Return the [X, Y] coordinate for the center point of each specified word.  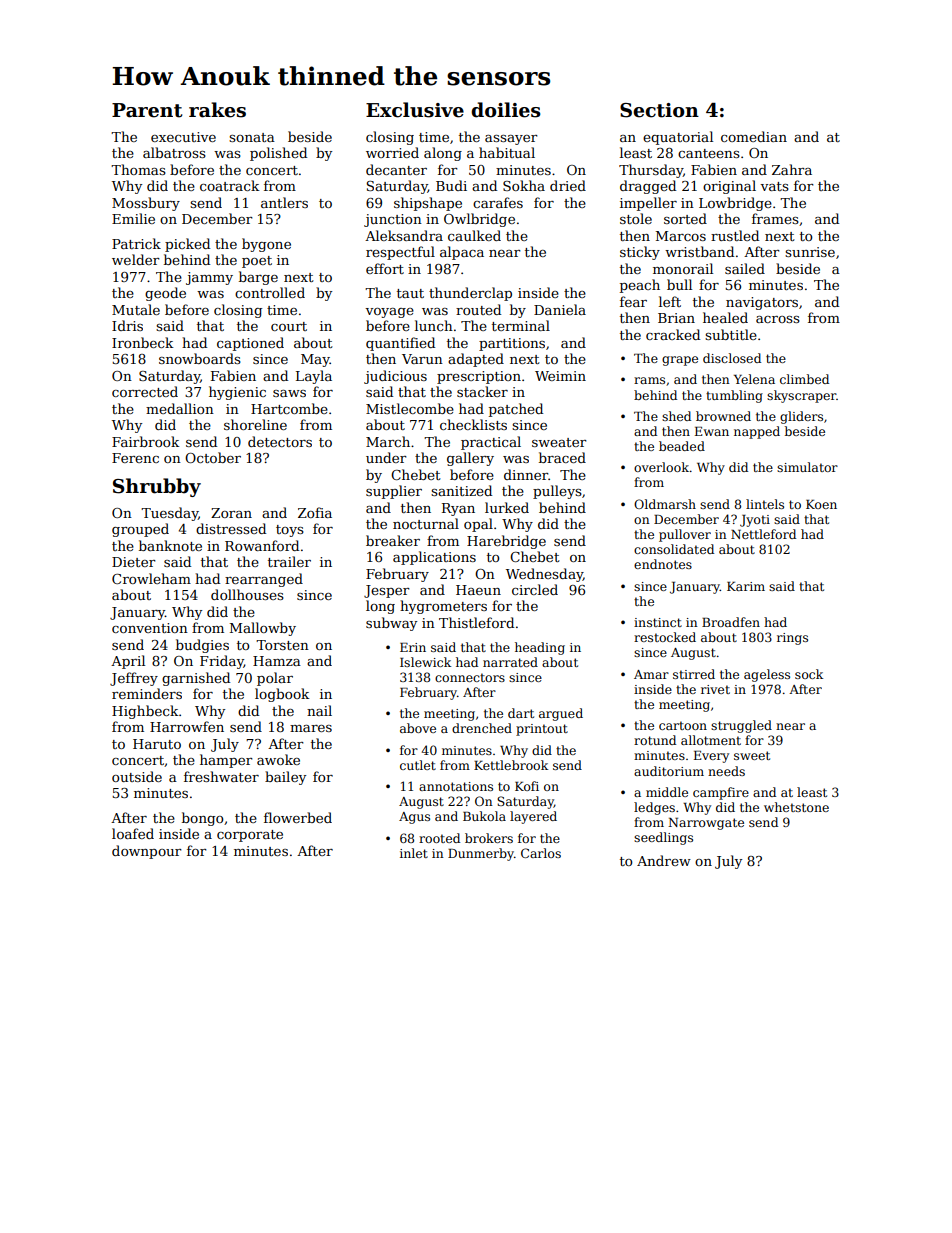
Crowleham [151, 578]
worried [392, 152]
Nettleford [763, 534]
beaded [682, 446]
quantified [400, 344]
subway [391, 624]
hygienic [237, 393]
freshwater [221, 776]
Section [659, 110]
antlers [284, 202]
